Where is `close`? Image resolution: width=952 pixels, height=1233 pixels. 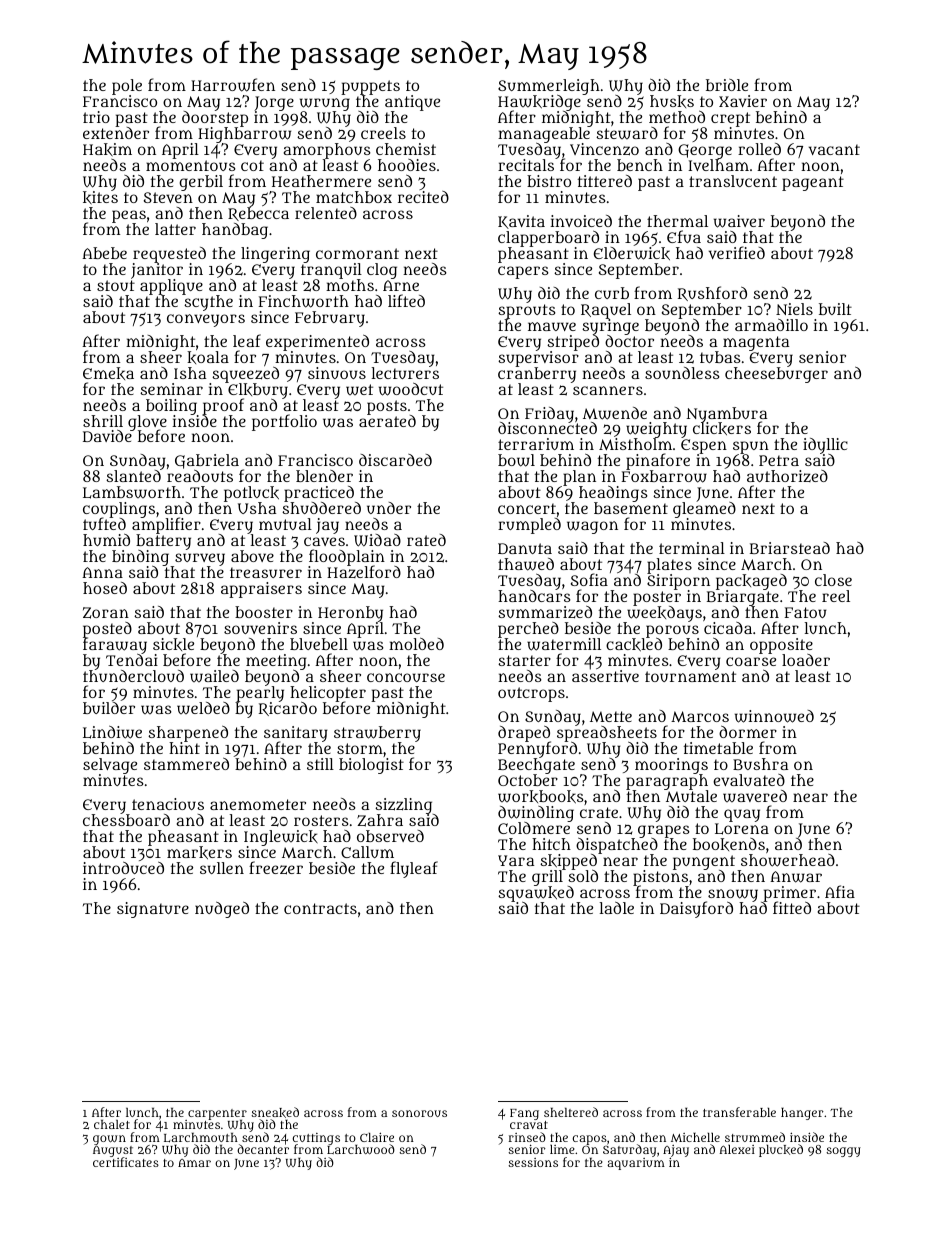 close is located at coordinates (833, 580).
